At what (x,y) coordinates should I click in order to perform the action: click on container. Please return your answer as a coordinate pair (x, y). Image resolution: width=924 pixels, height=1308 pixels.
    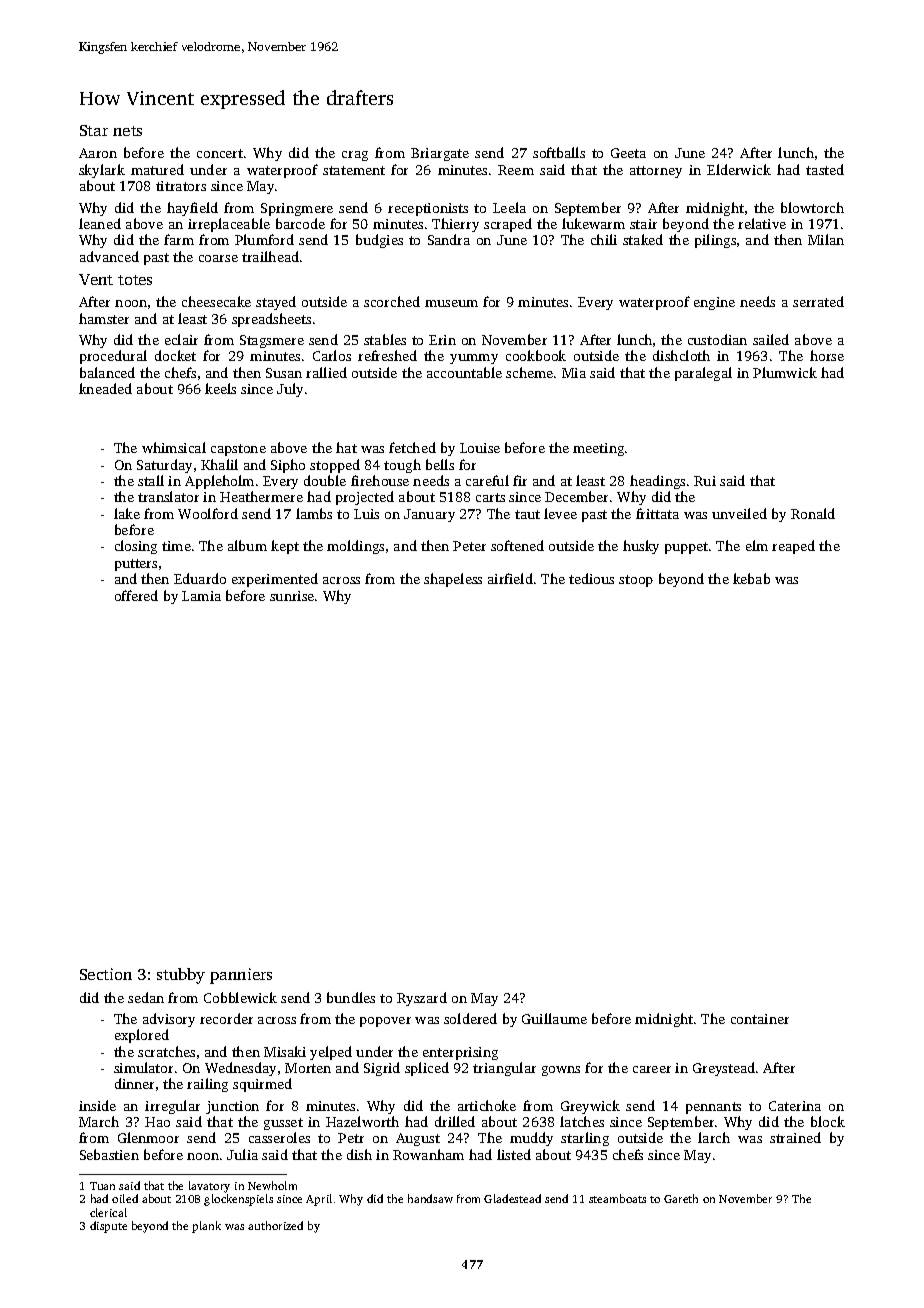
    Looking at the image, I should click on (760, 1019).
